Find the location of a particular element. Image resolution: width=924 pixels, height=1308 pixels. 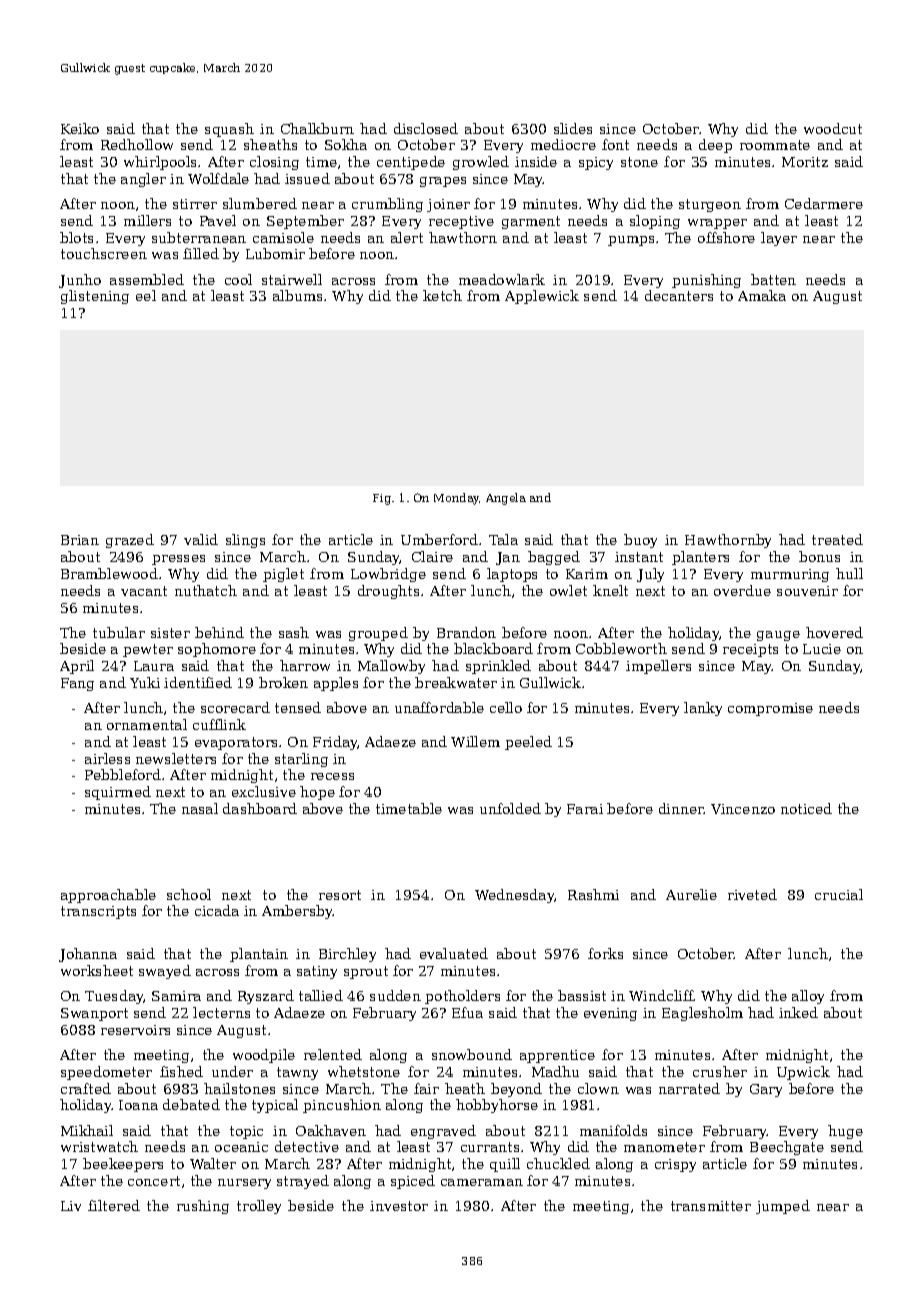

snowbound is located at coordinates (472, 1054).
